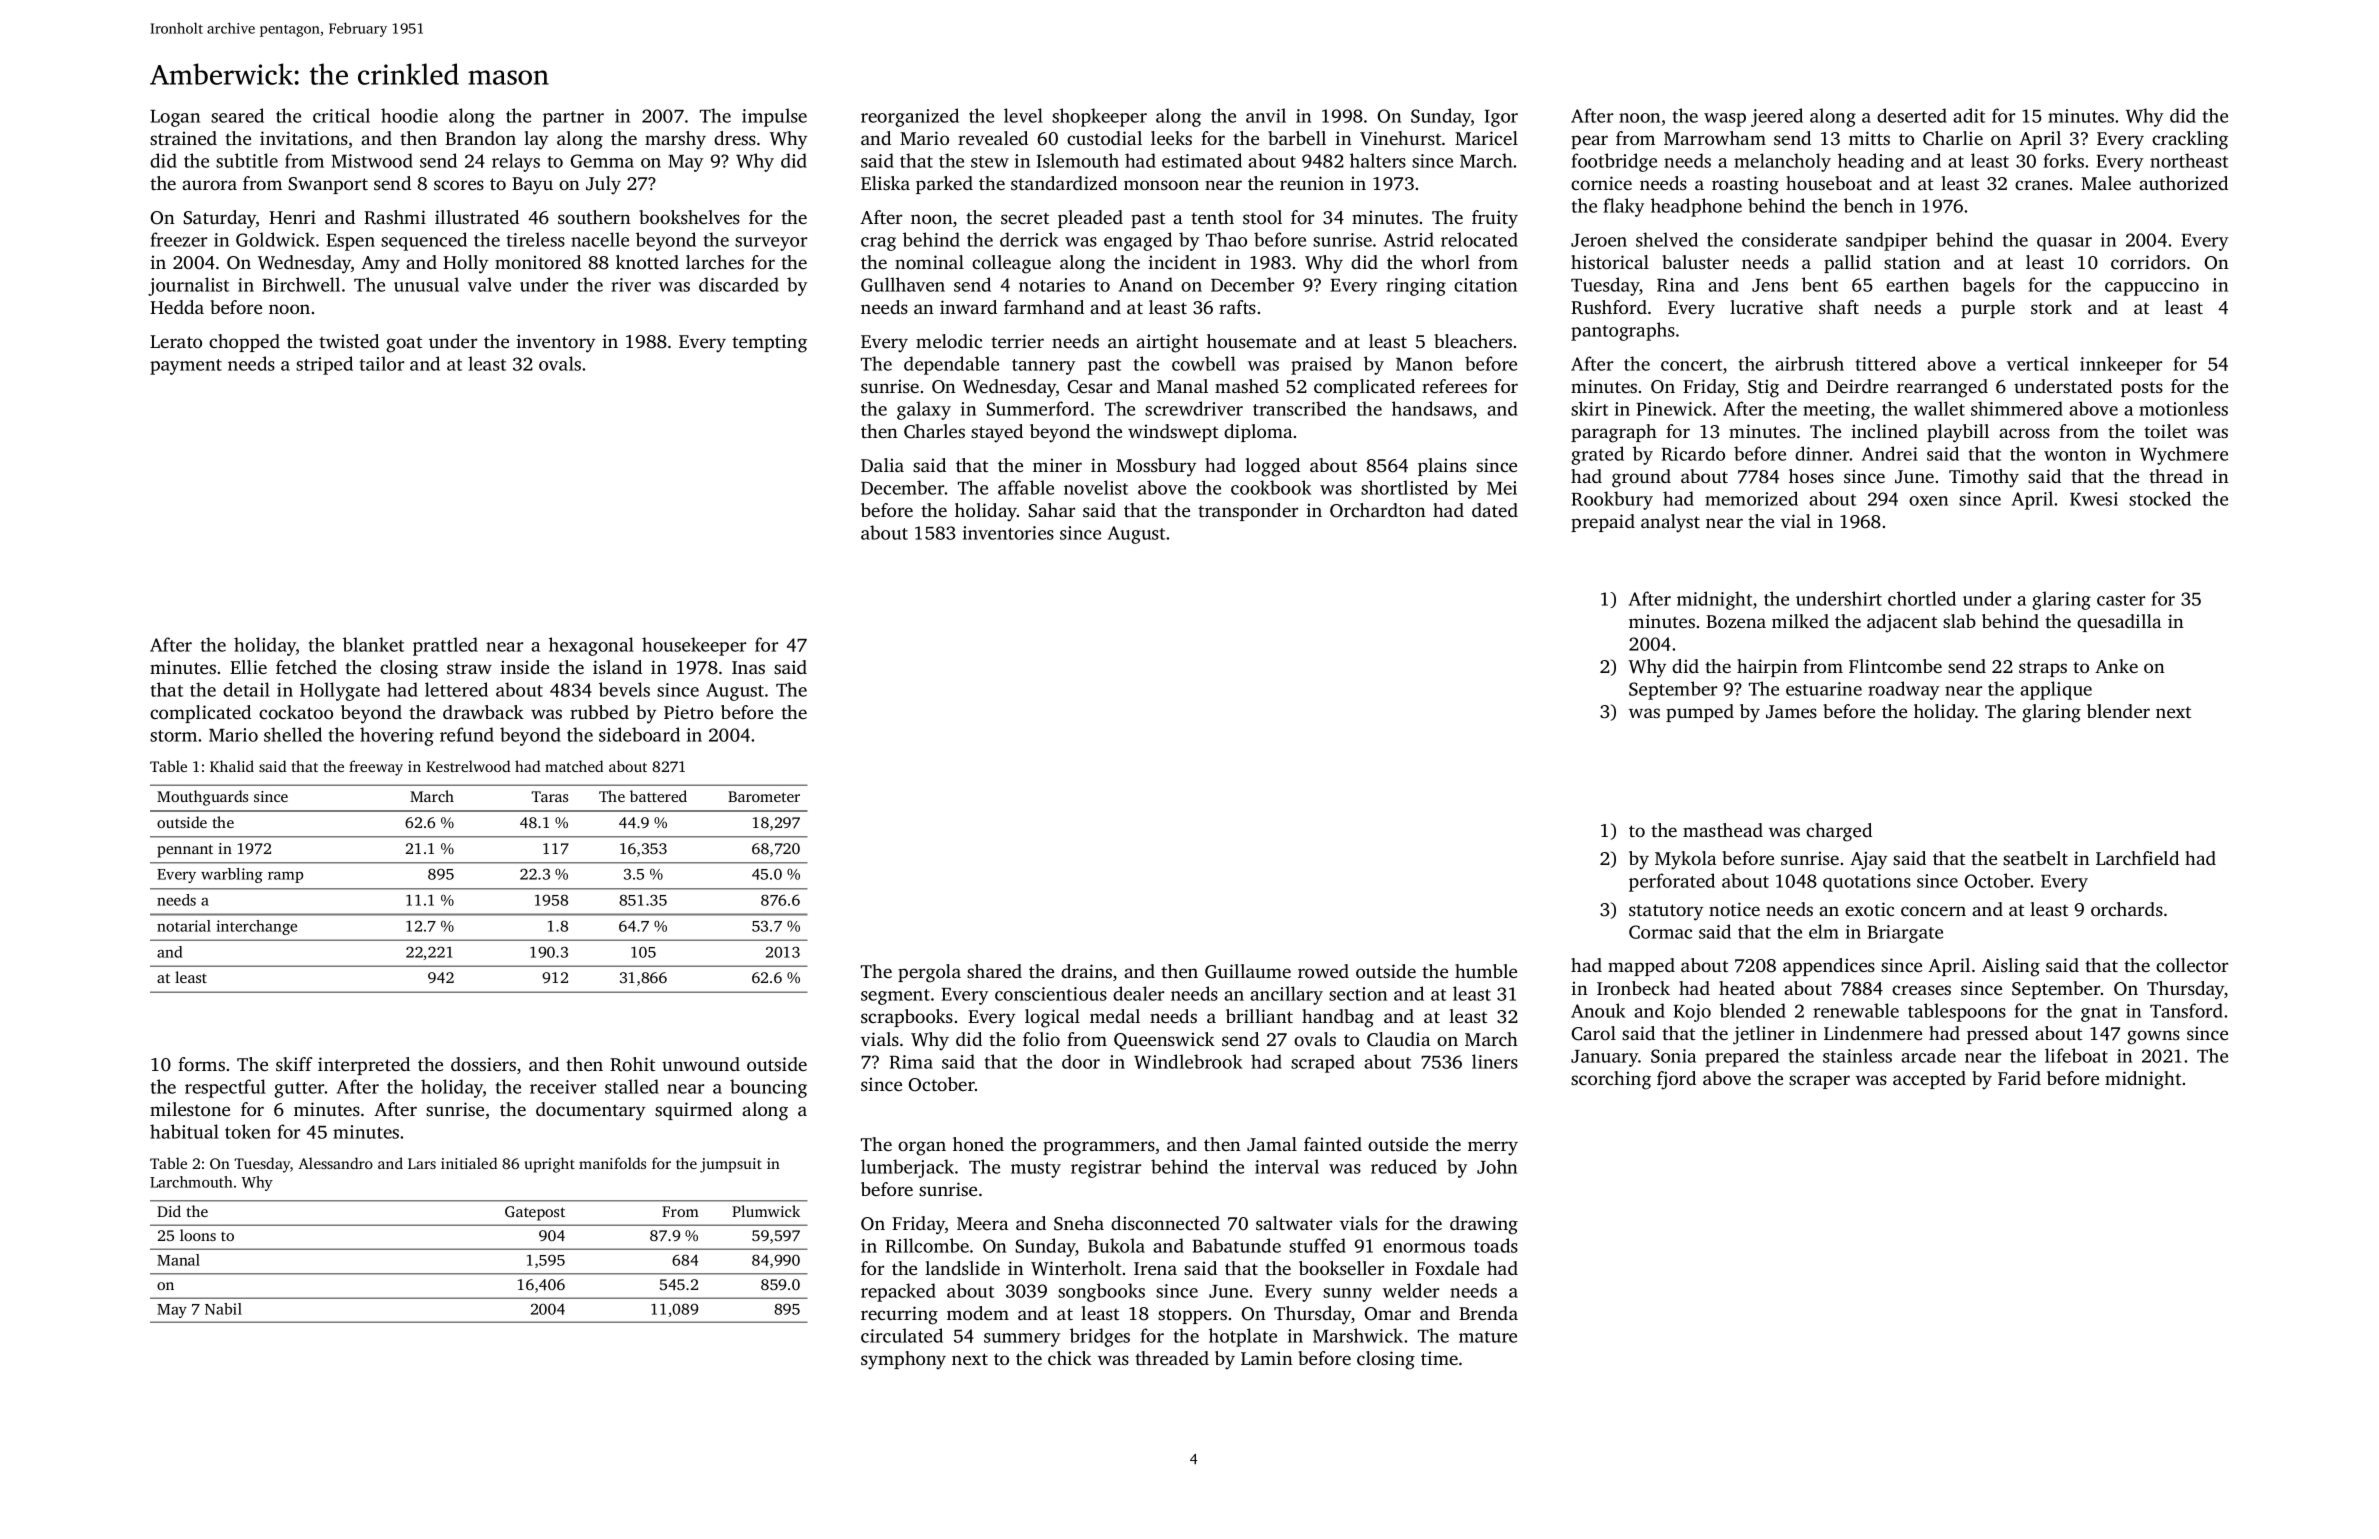  What do you see at coordinates (764, 796) in the screenshot?
I see `Barometer` at bounding box center [764, 796].
